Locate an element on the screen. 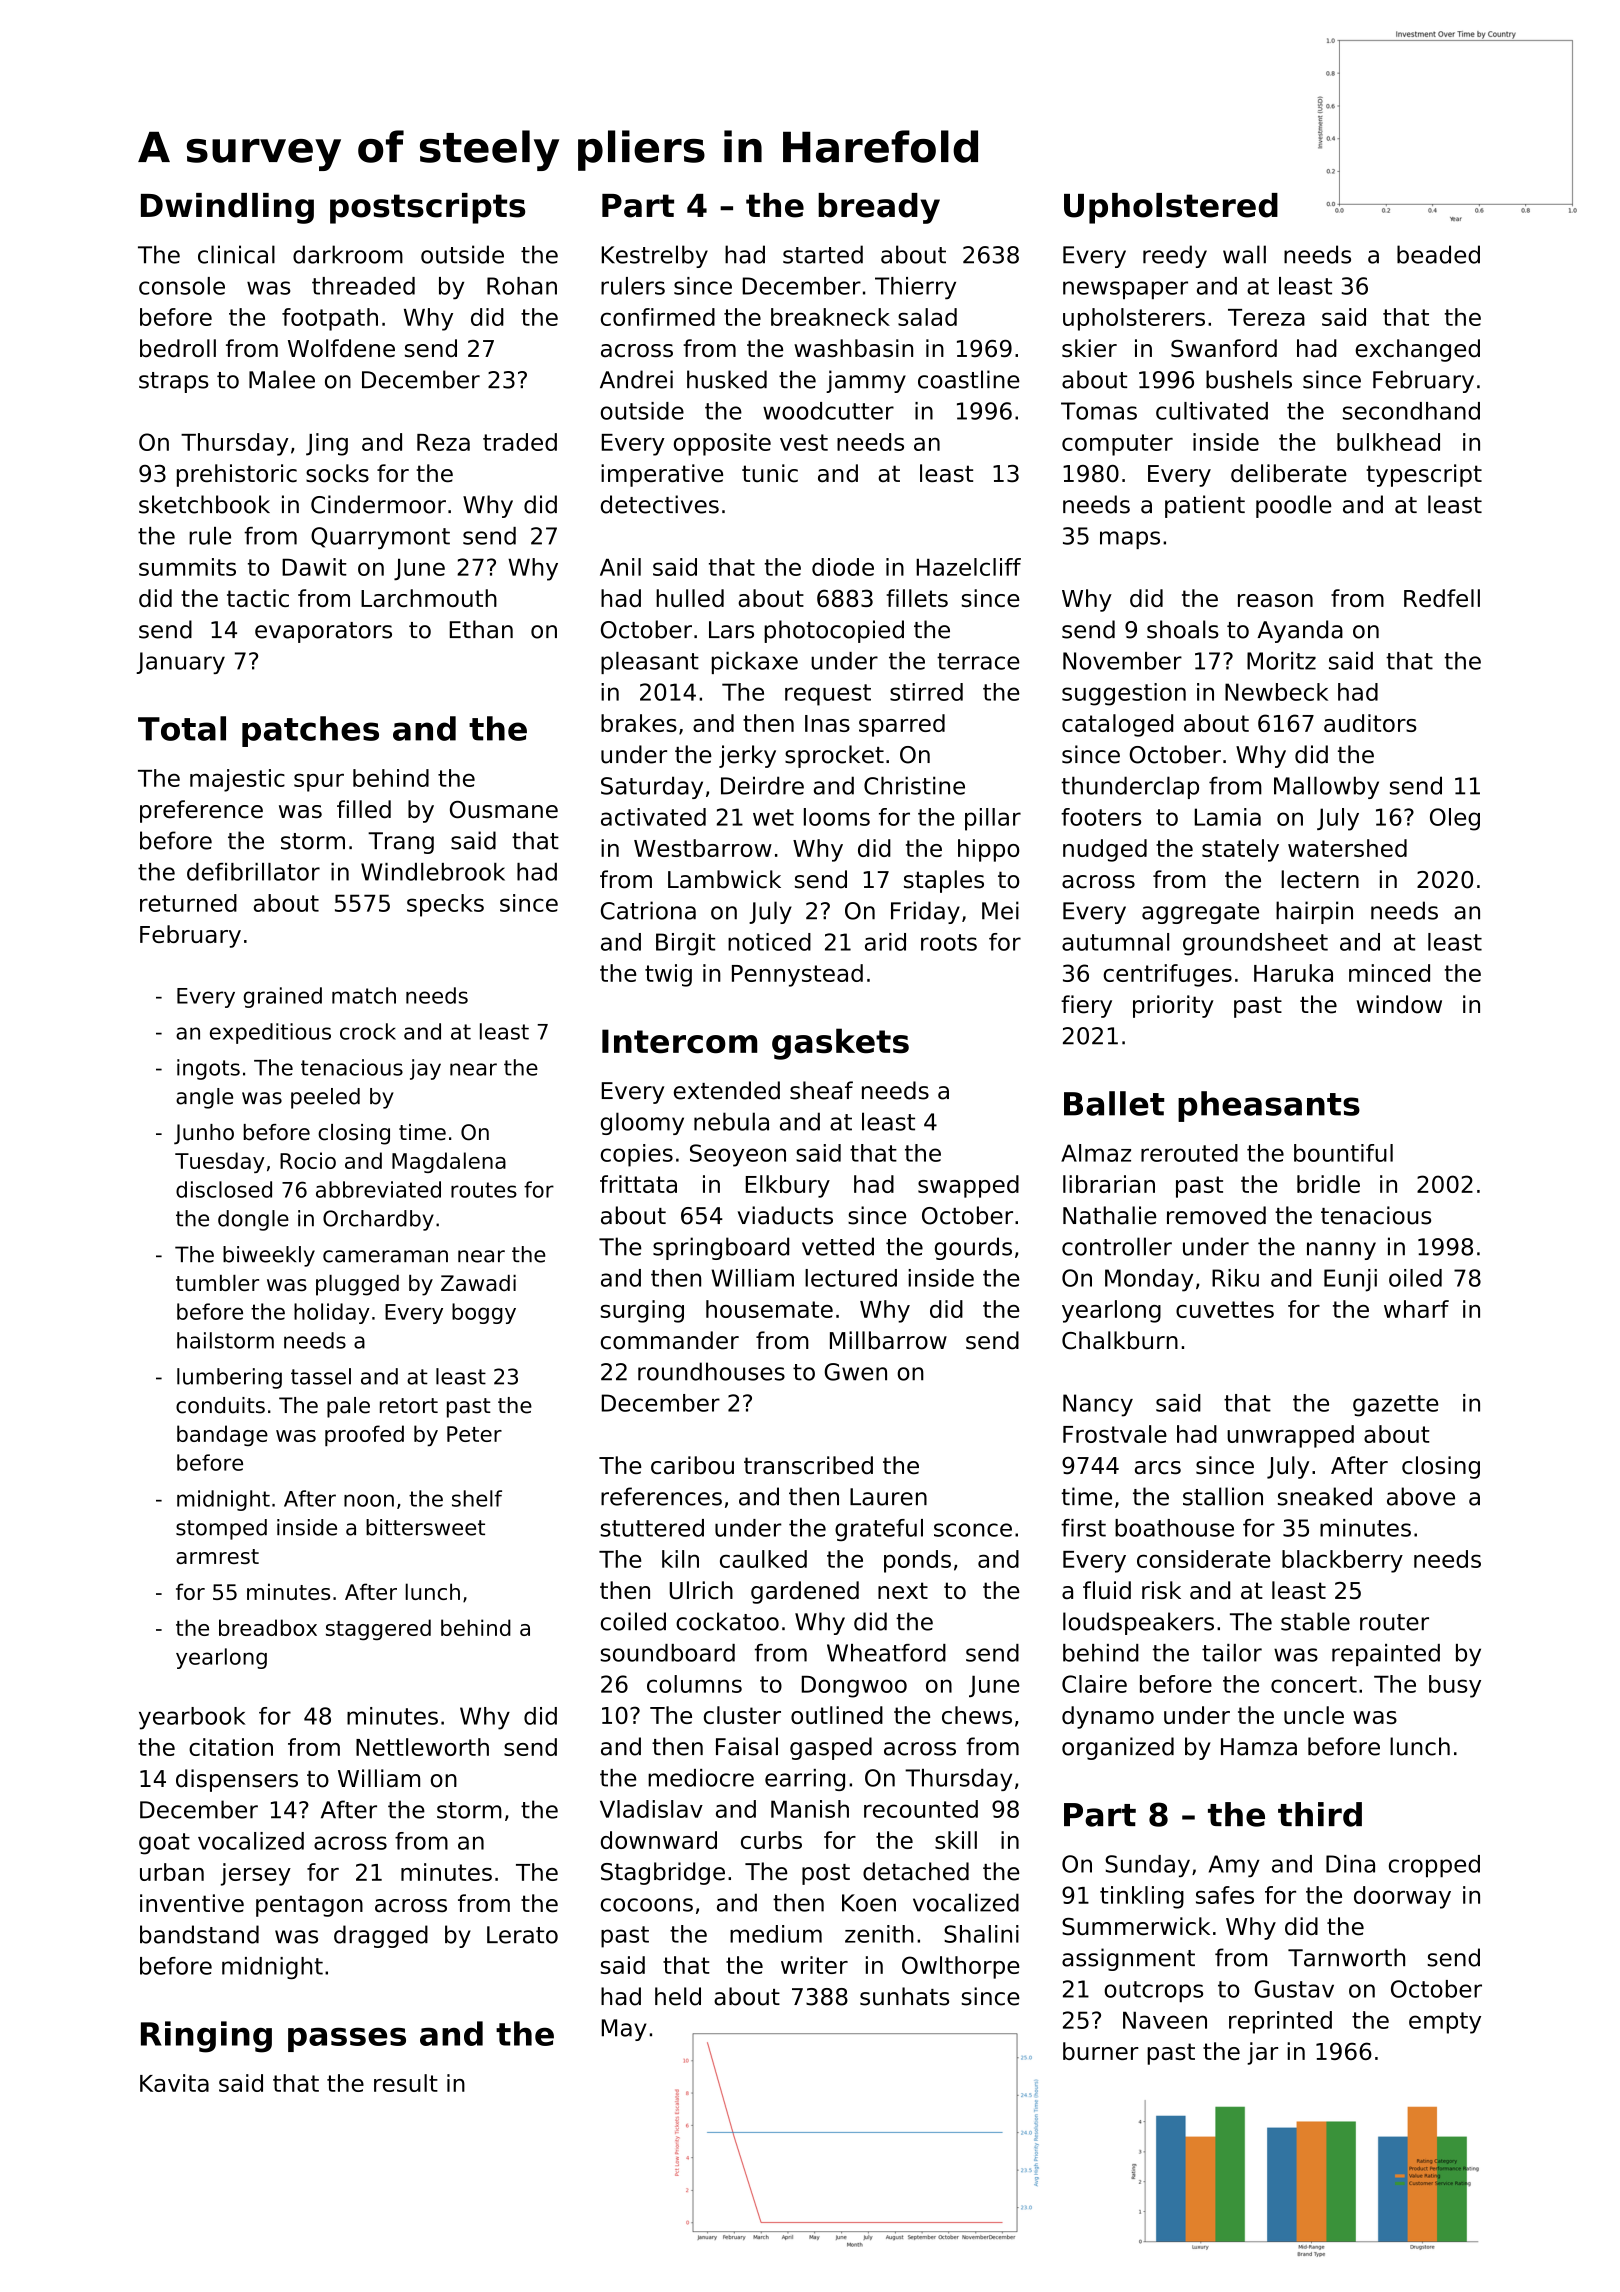 The image size is (1620, 2292). held is located at coordinates (678, 1996).
